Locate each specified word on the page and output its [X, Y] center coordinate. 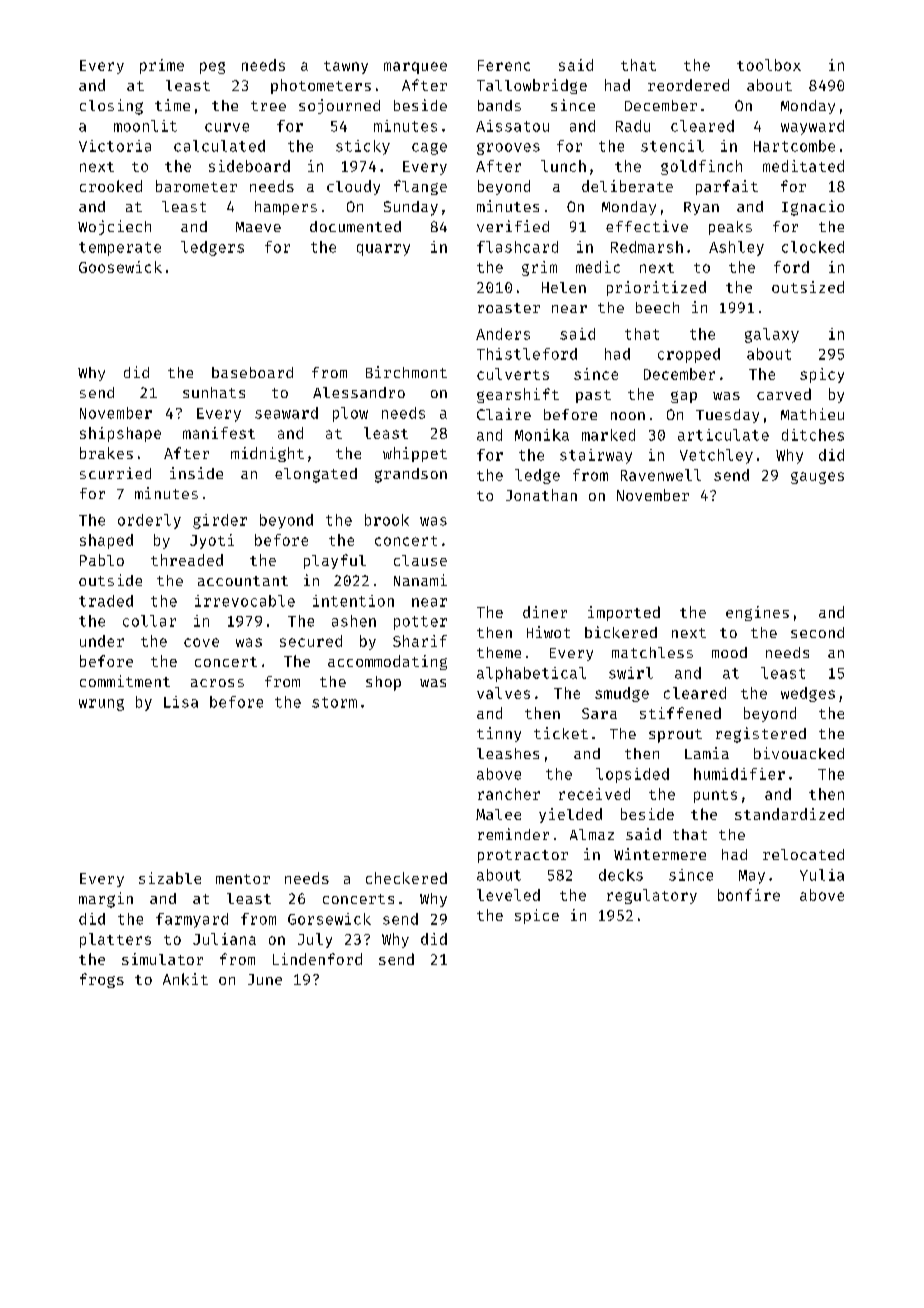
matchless [652, 652]
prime [162, 66]
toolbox [769, 65]
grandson [411, 475]
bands [499, 105]
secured [311, 641]
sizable [170, 878]
